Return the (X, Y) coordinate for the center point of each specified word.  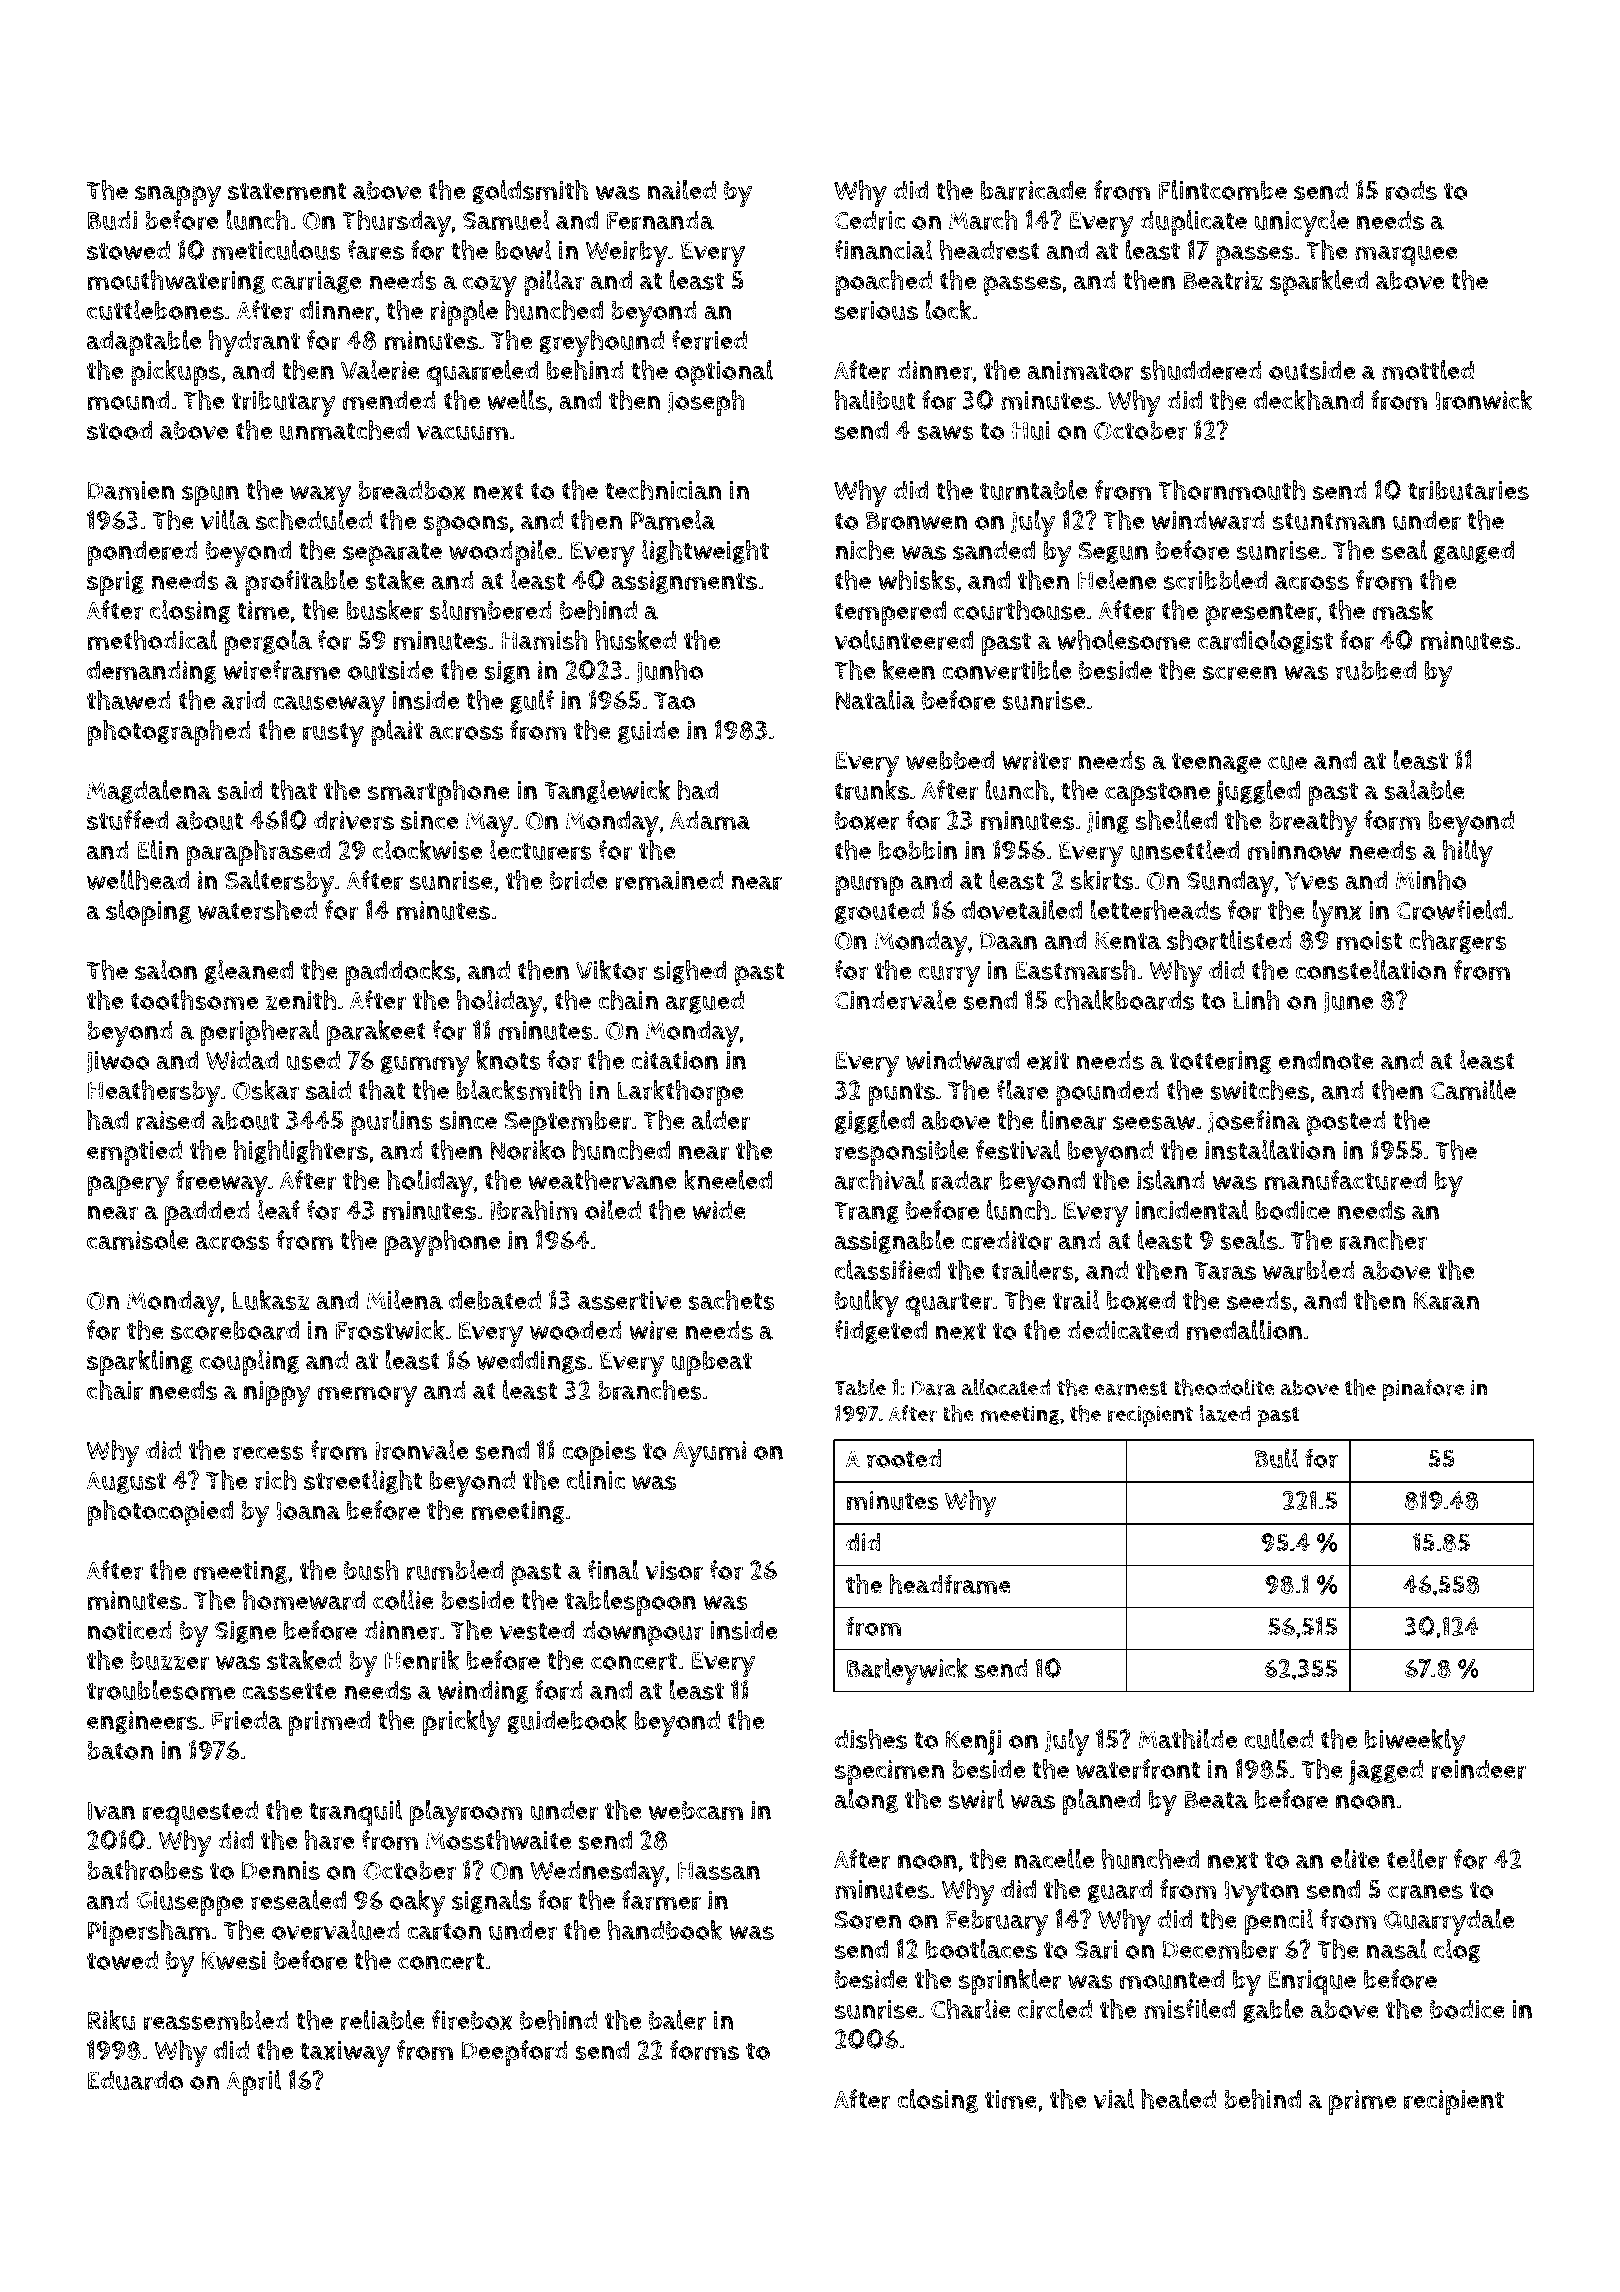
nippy (277, 1394)
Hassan (719, 1871)
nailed (682, 190)
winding (483, 1692)
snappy (178, 196)
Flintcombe (1223, 190)
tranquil (355, 1813)
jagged (1386, 1772)
